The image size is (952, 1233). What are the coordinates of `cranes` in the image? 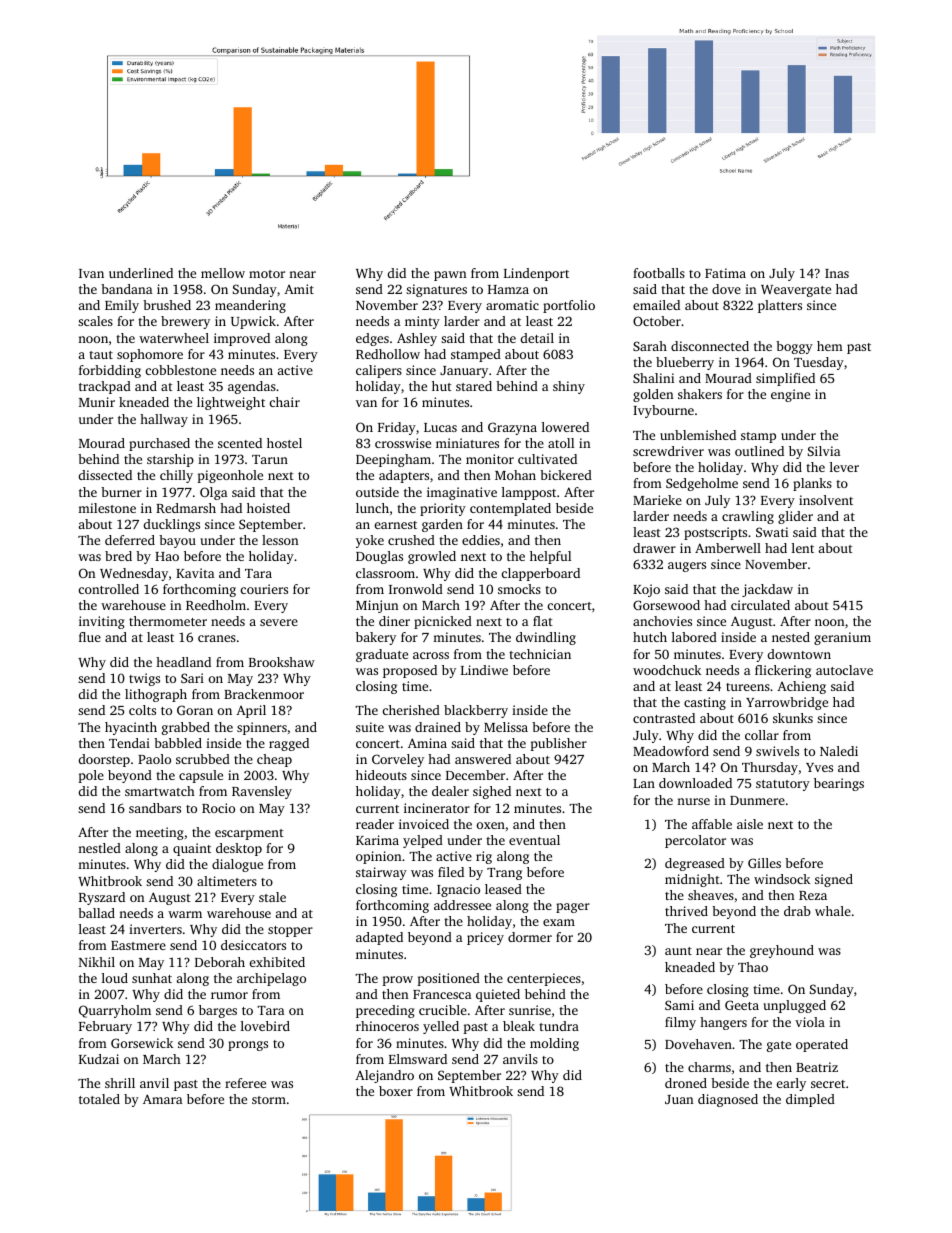 It's located at (217, 638).
